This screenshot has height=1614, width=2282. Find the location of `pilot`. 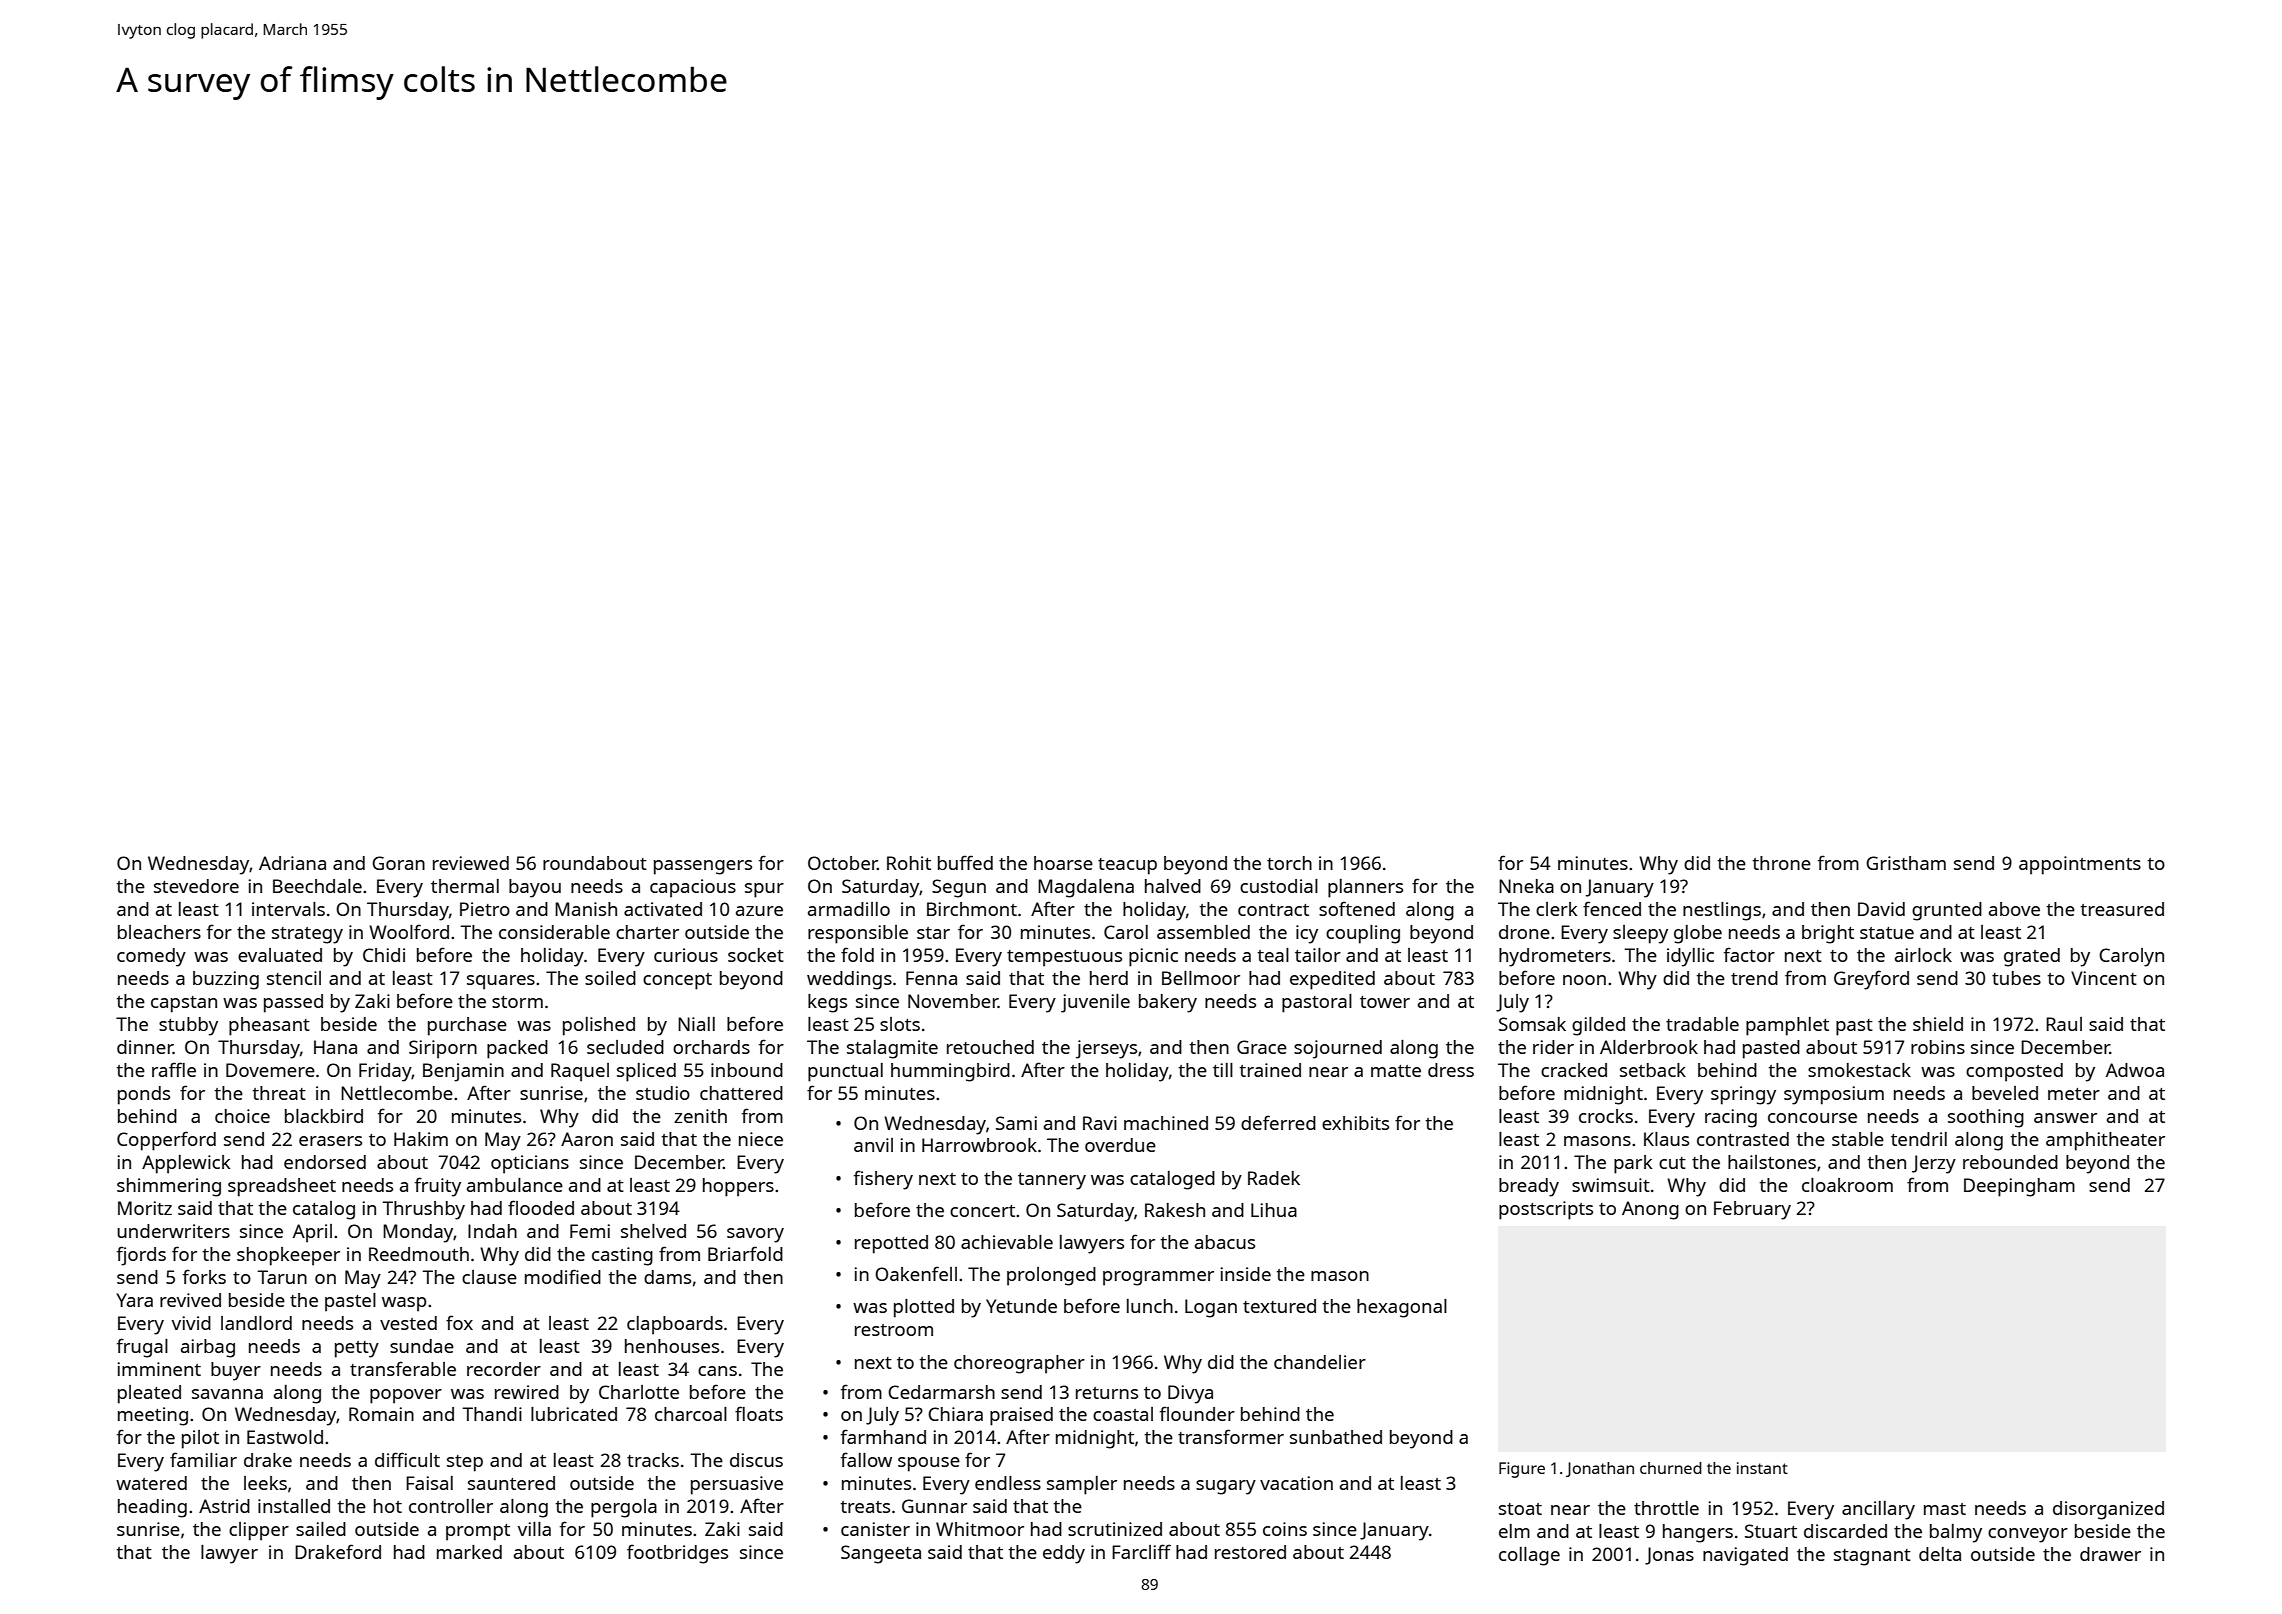

pilot is located at coordinates (200, 1439).
